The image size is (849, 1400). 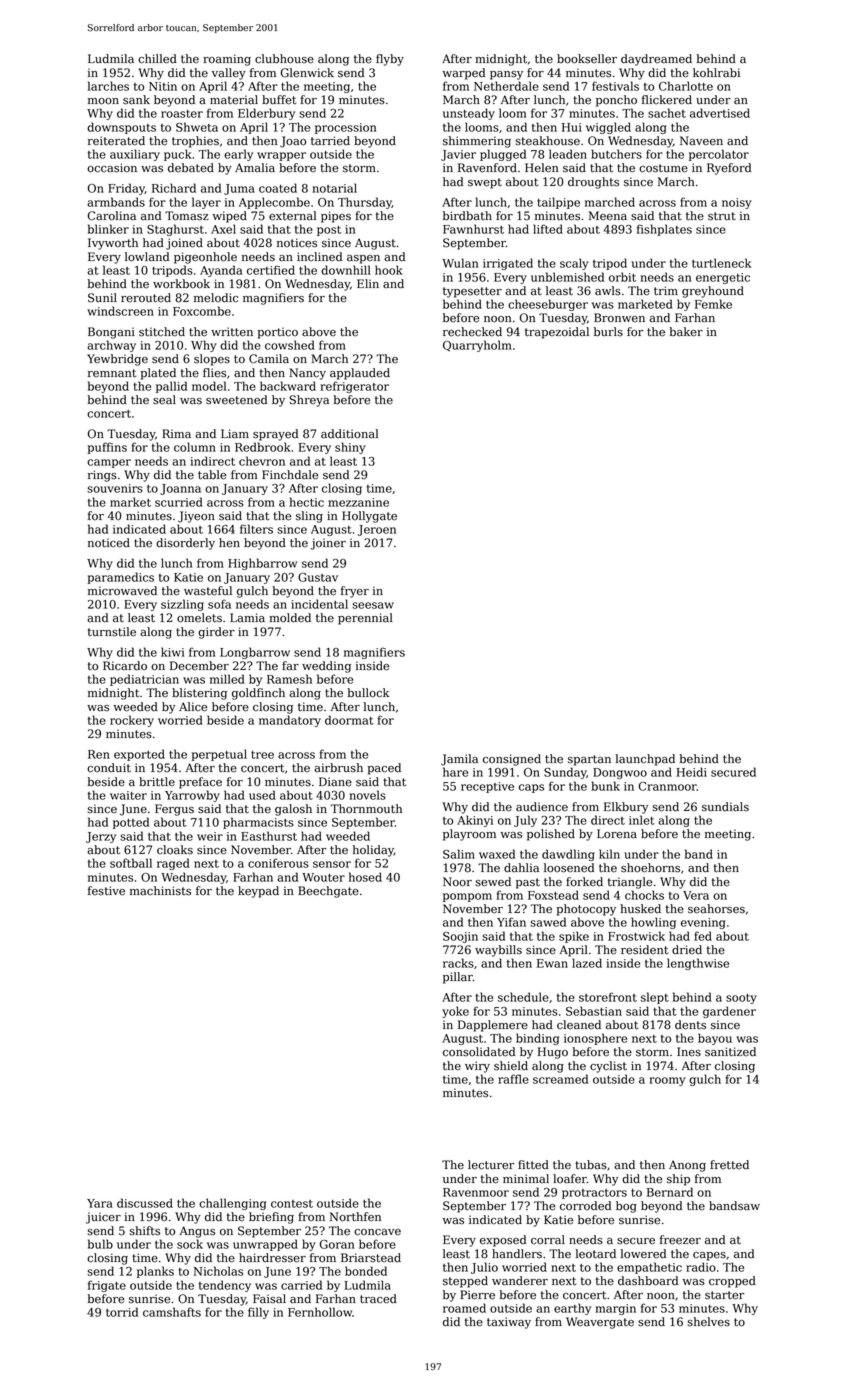 What do you see at coordinates (371, 1258) in the image?
I see `Briarstead` at bounding box center [371, 1258].
